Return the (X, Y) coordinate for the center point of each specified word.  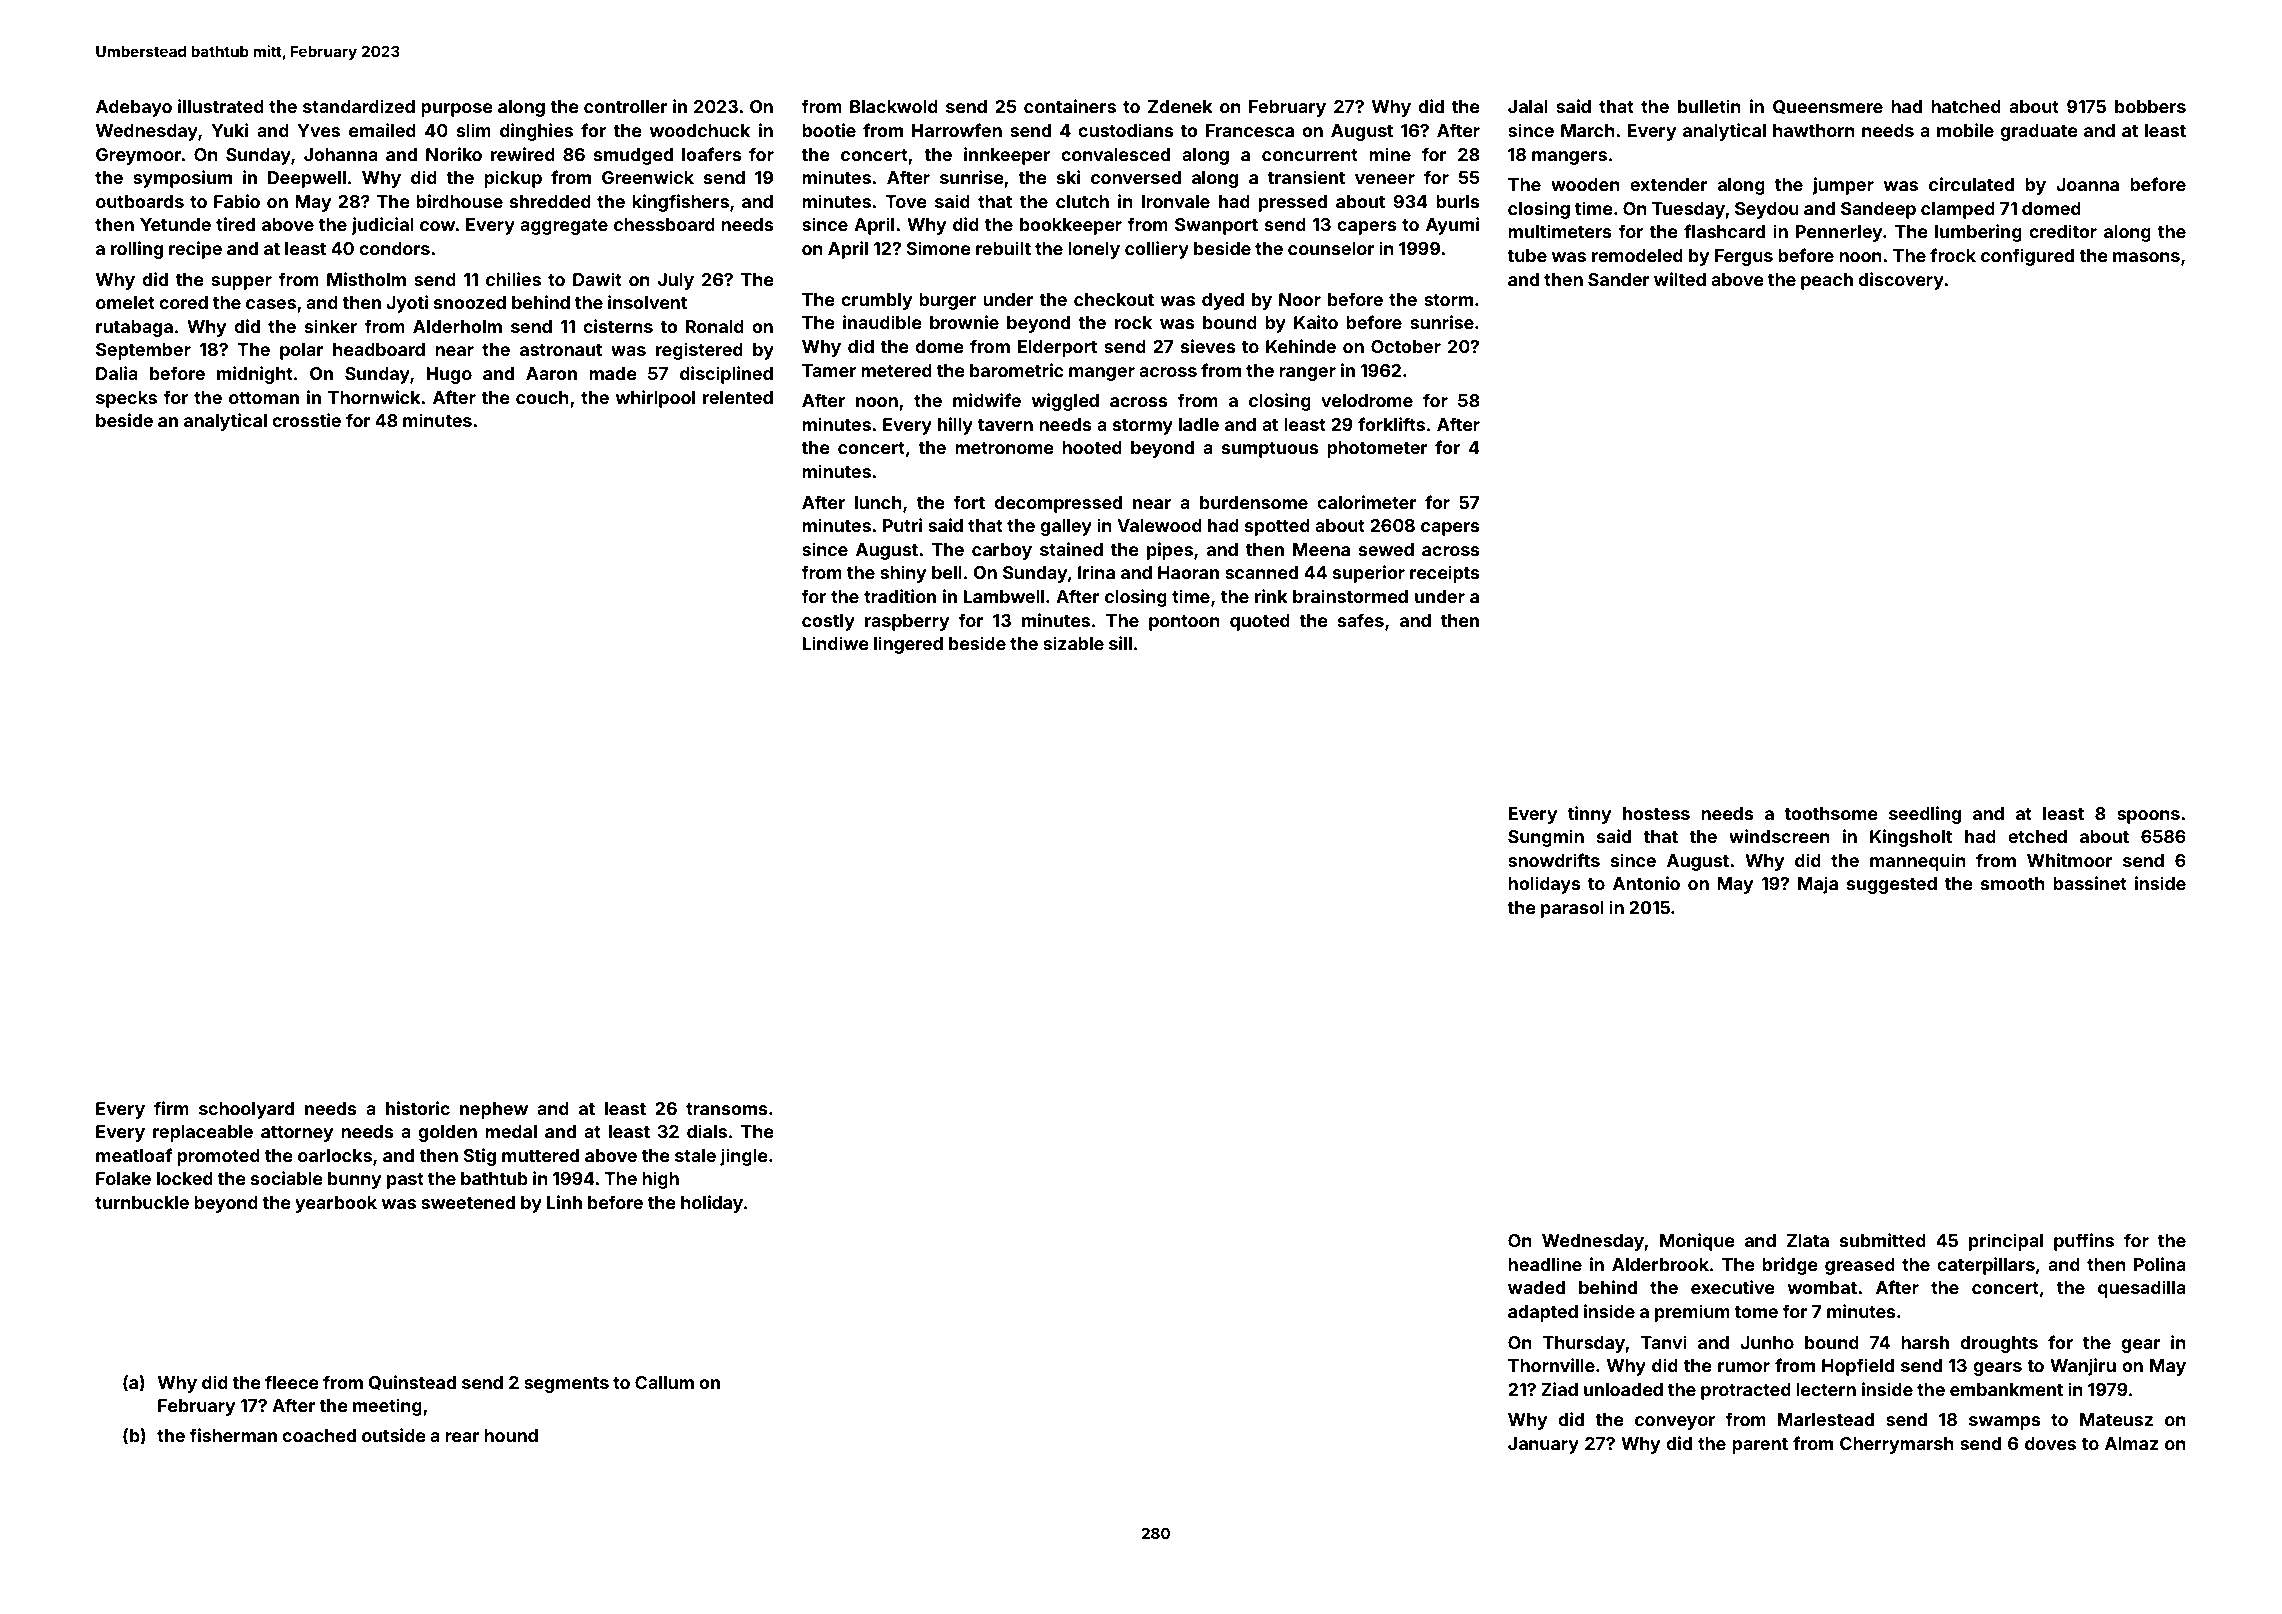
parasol (1572, 909)
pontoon (1184, 623)
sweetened (468, 1202)
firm (171, 1108)
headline (1545, 1264)
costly (828, 622)
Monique (1697, 1242)
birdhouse (459, 201)
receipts (1445, 574)
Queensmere (1828, 107)
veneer (1385, 179)
